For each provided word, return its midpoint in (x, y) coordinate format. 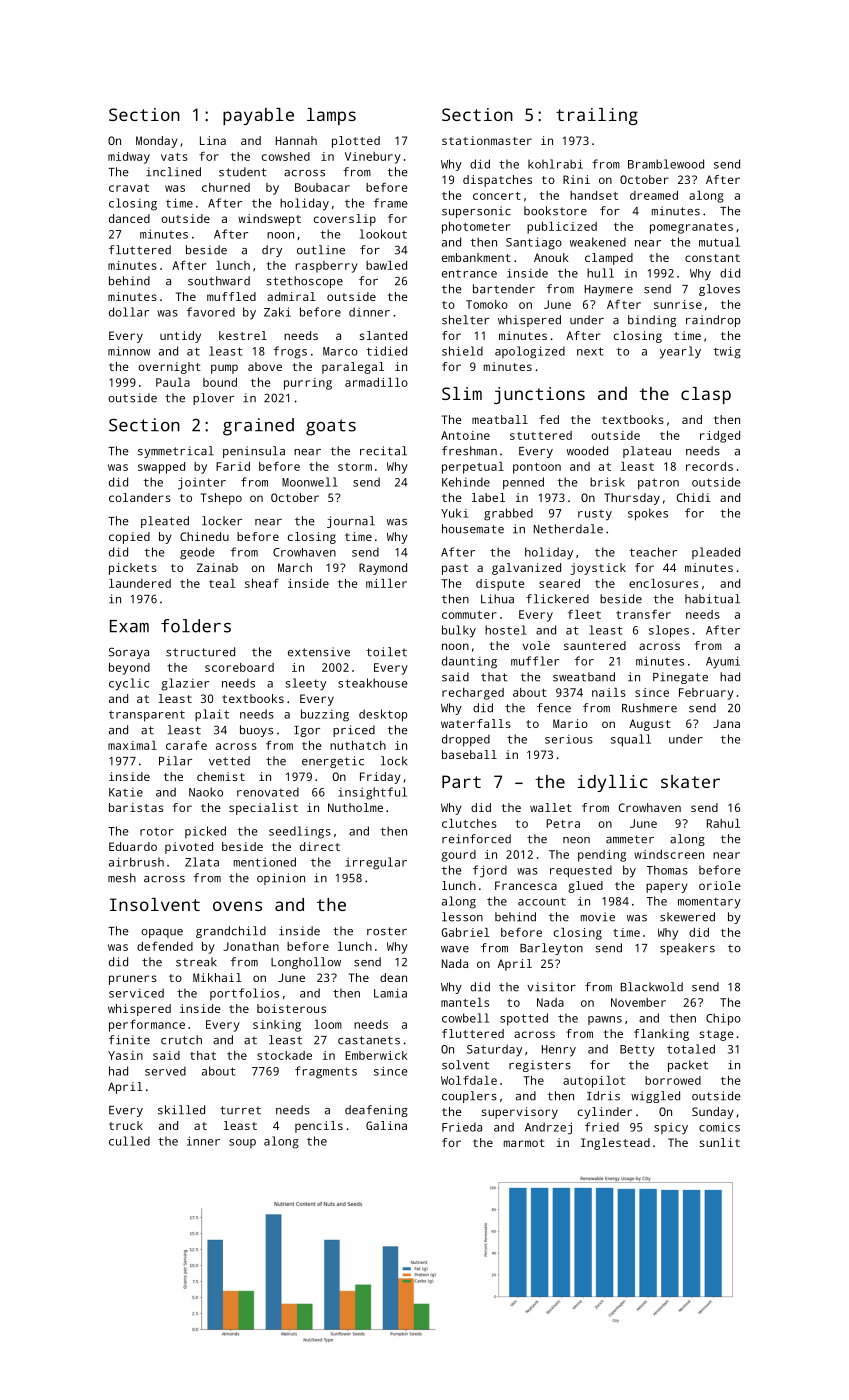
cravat (129, 188)
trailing (597, 116)
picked (205, 832)
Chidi (694, 497)
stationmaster (487, 140)
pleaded (716, 553)
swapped (161, 468)
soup (242, 1143)
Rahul (723, 823)
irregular (376, 863)
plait (212, 715)
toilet (386, 652)
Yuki (454, 513)
